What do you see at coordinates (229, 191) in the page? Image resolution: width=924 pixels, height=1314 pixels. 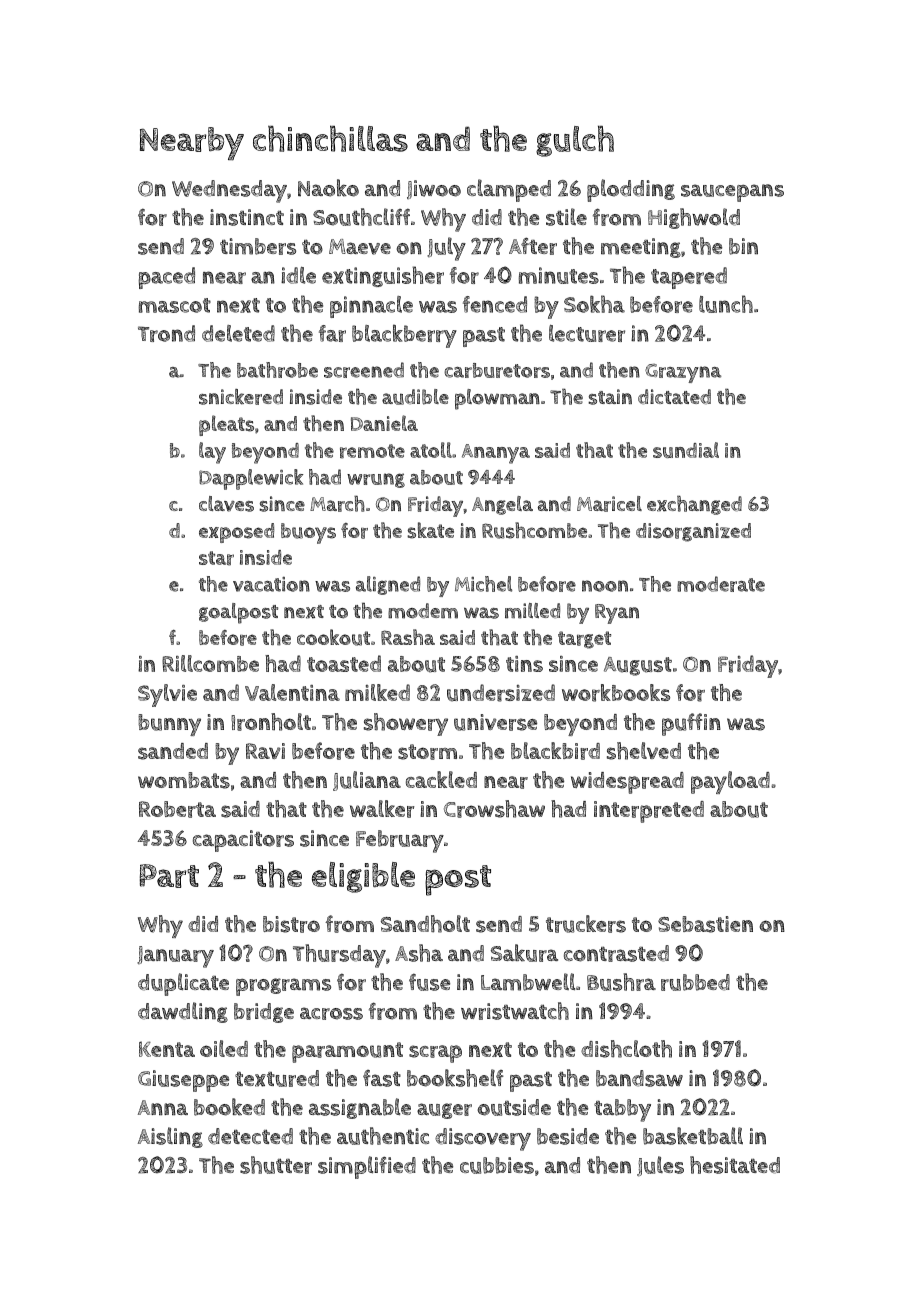 I see `Wednesday` at bounding box center [229, 191].
